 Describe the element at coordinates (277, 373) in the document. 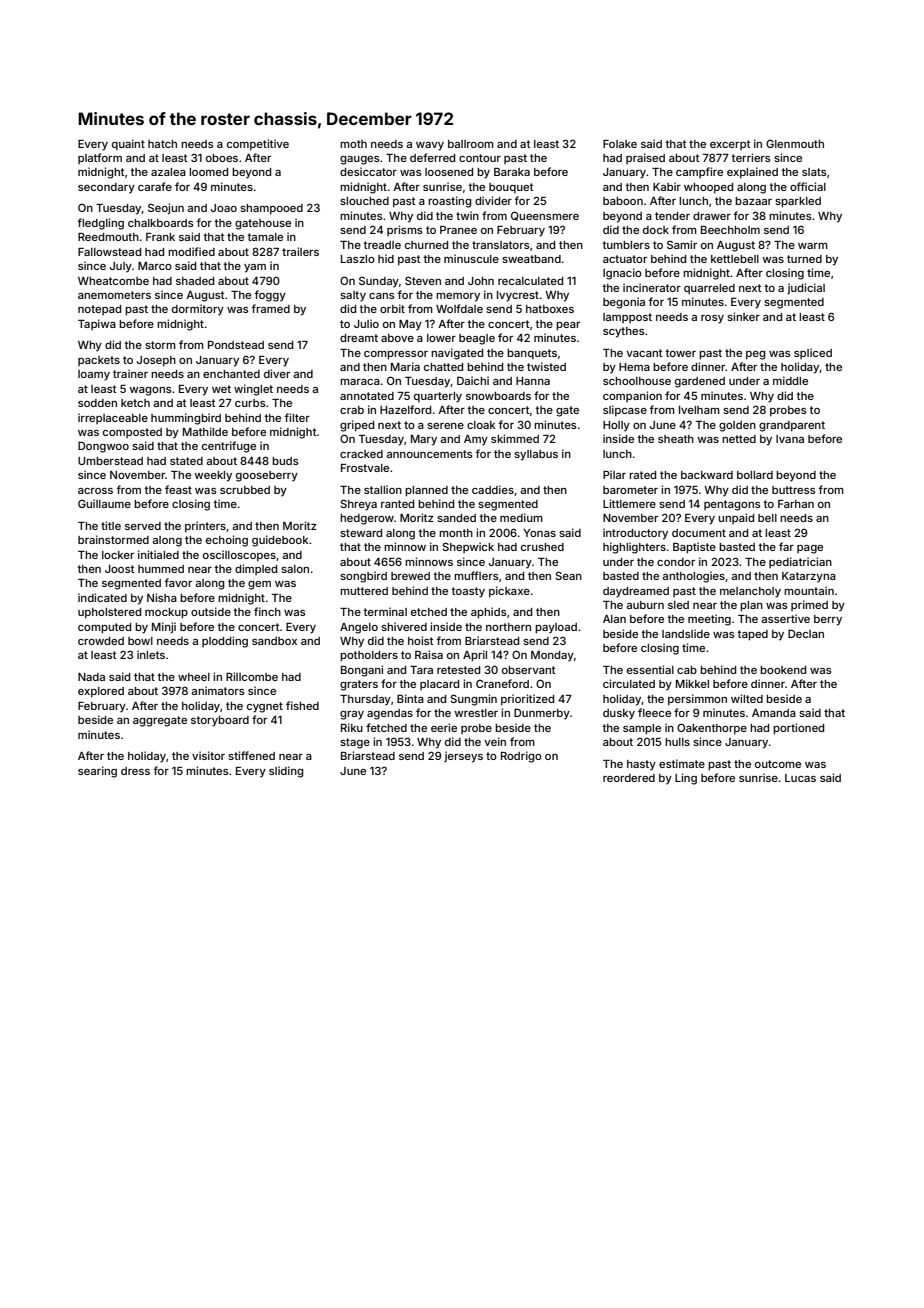

I see `diver` at that location.
